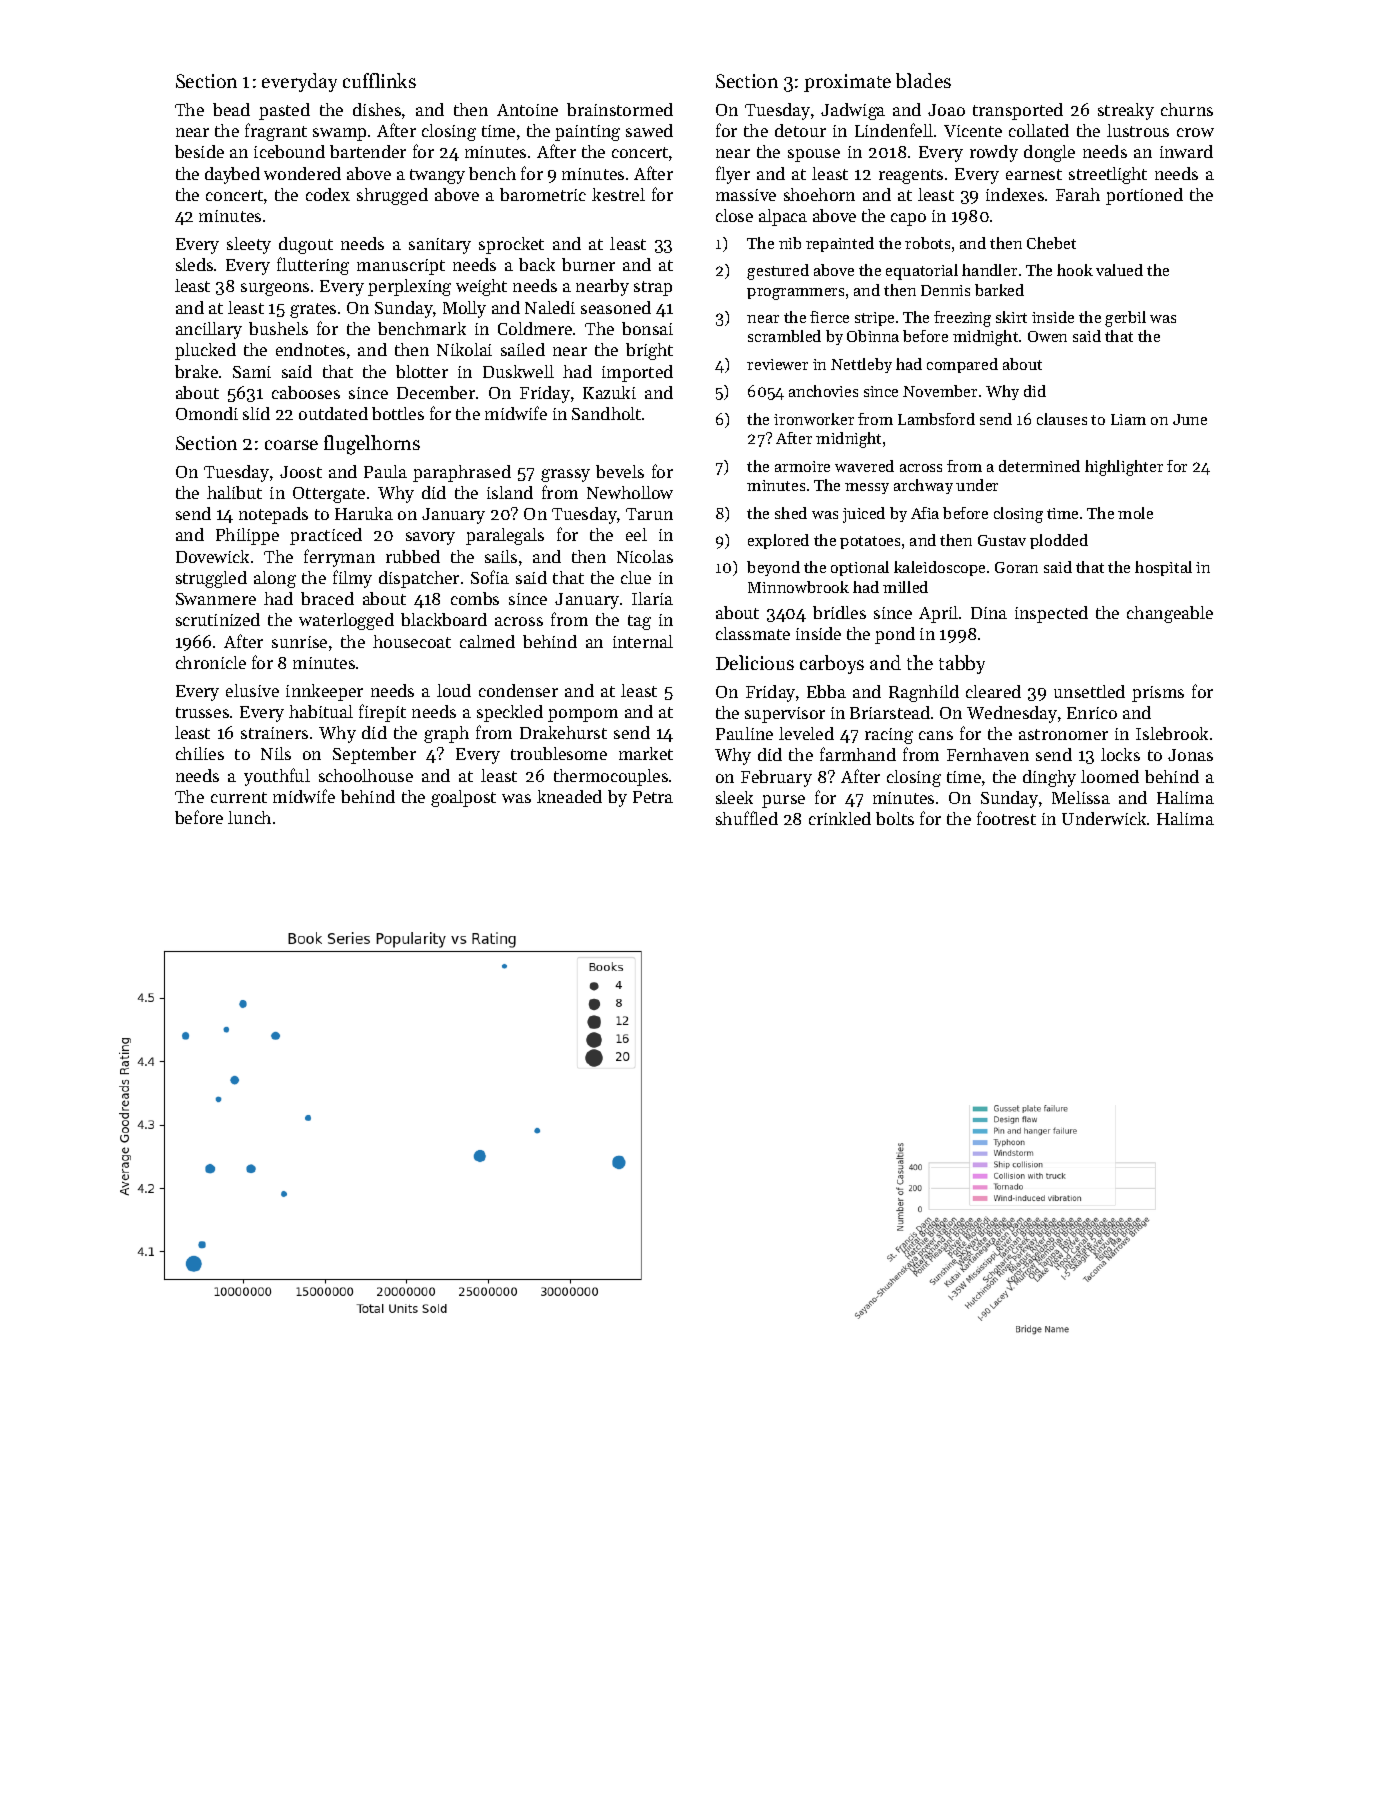 Image resolution: width=1389 pixels, height=1797 pixels. I want to click on highlighter, so click(1124, 468).
